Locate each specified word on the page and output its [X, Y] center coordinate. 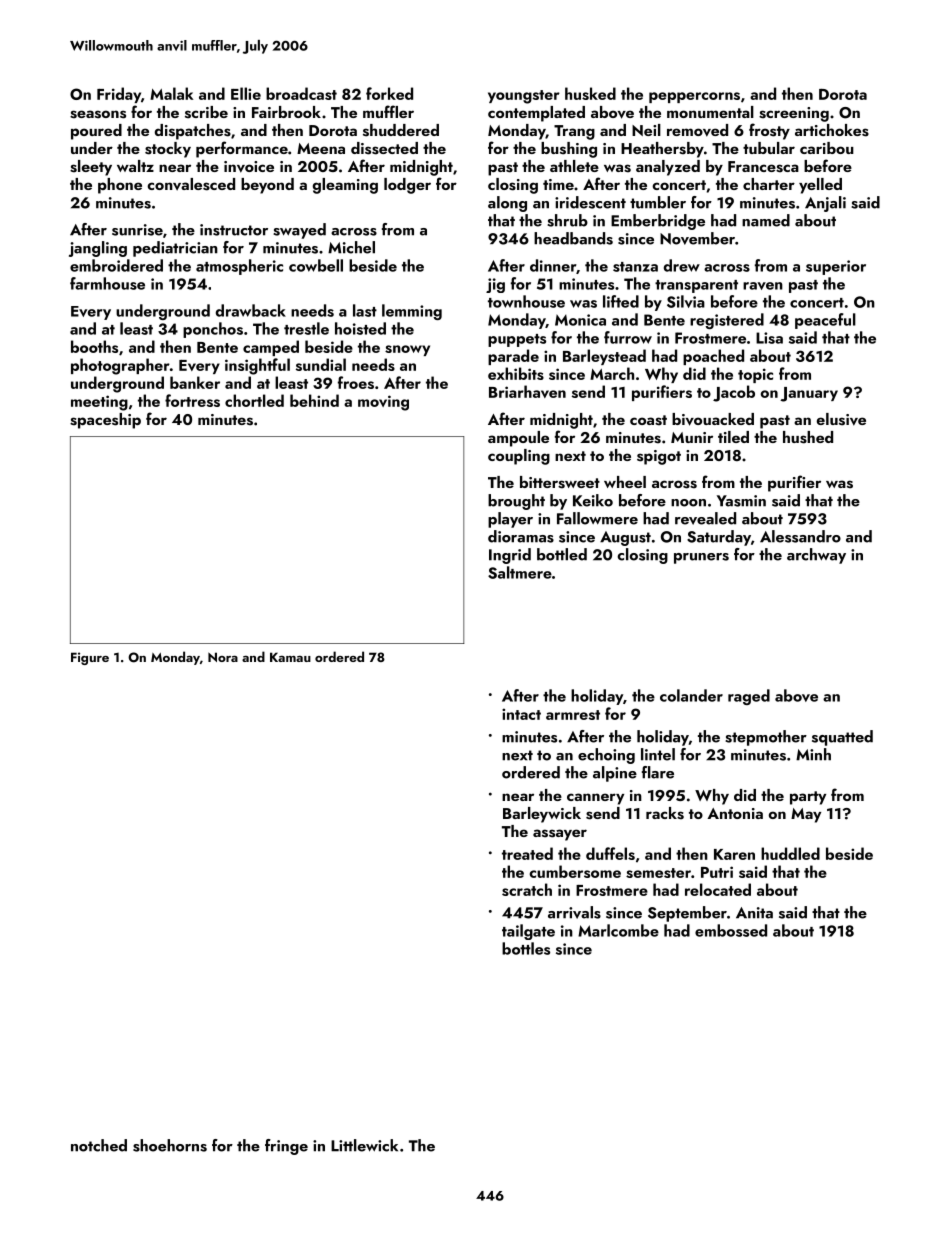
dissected [384, 148]
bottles [526, 948]
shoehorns [170, 1145]
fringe [286, 1147]
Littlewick [364, 1145]
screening [794, 114]
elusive [841, 419]
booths [94, 346]
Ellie [246, 93]
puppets [517, 340]
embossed [731, 930]
